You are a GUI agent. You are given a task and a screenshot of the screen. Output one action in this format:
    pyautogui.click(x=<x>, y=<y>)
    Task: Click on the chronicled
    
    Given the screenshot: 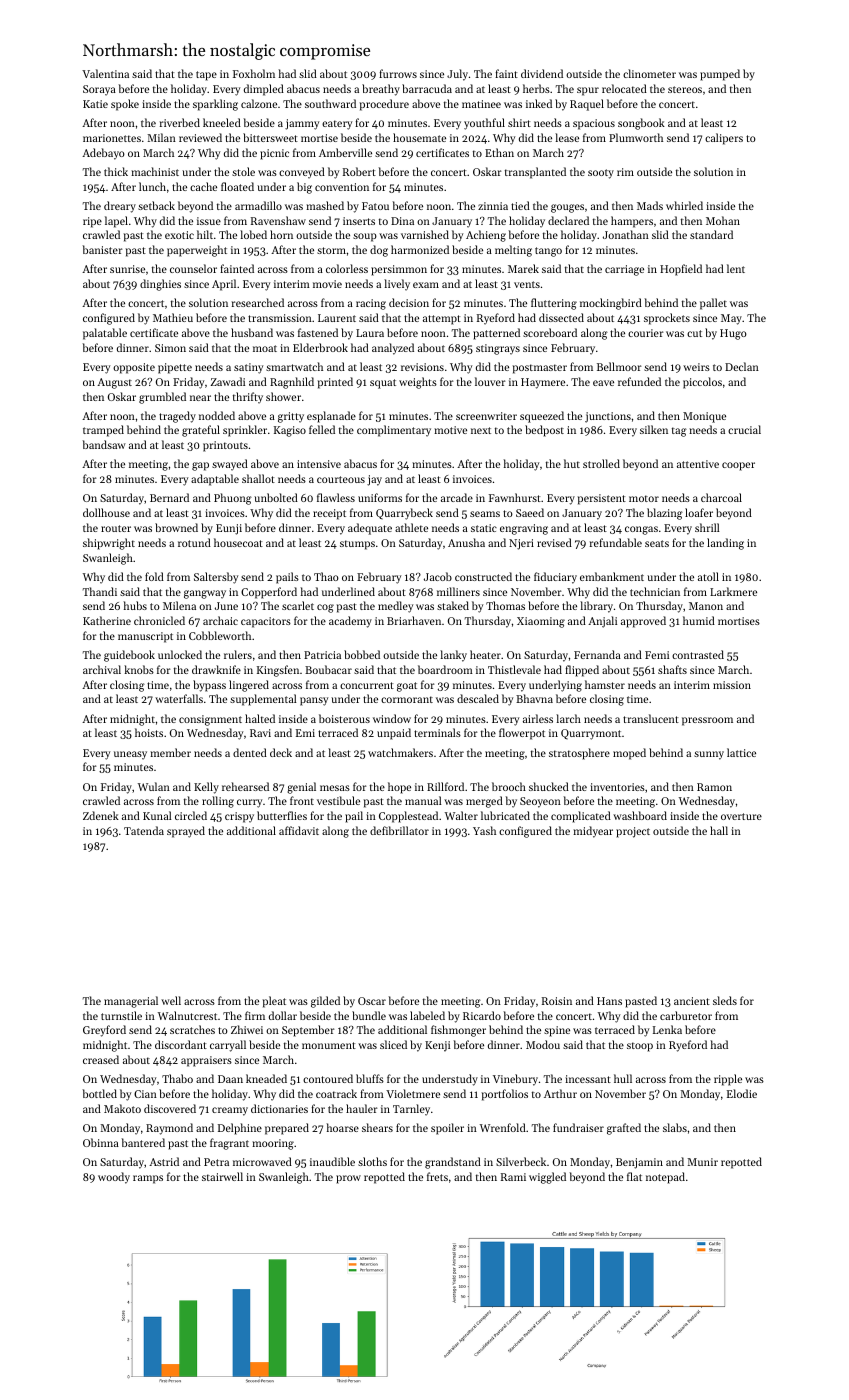 What is the action you would take?
    pyautogui.click(x=159, y=620)
